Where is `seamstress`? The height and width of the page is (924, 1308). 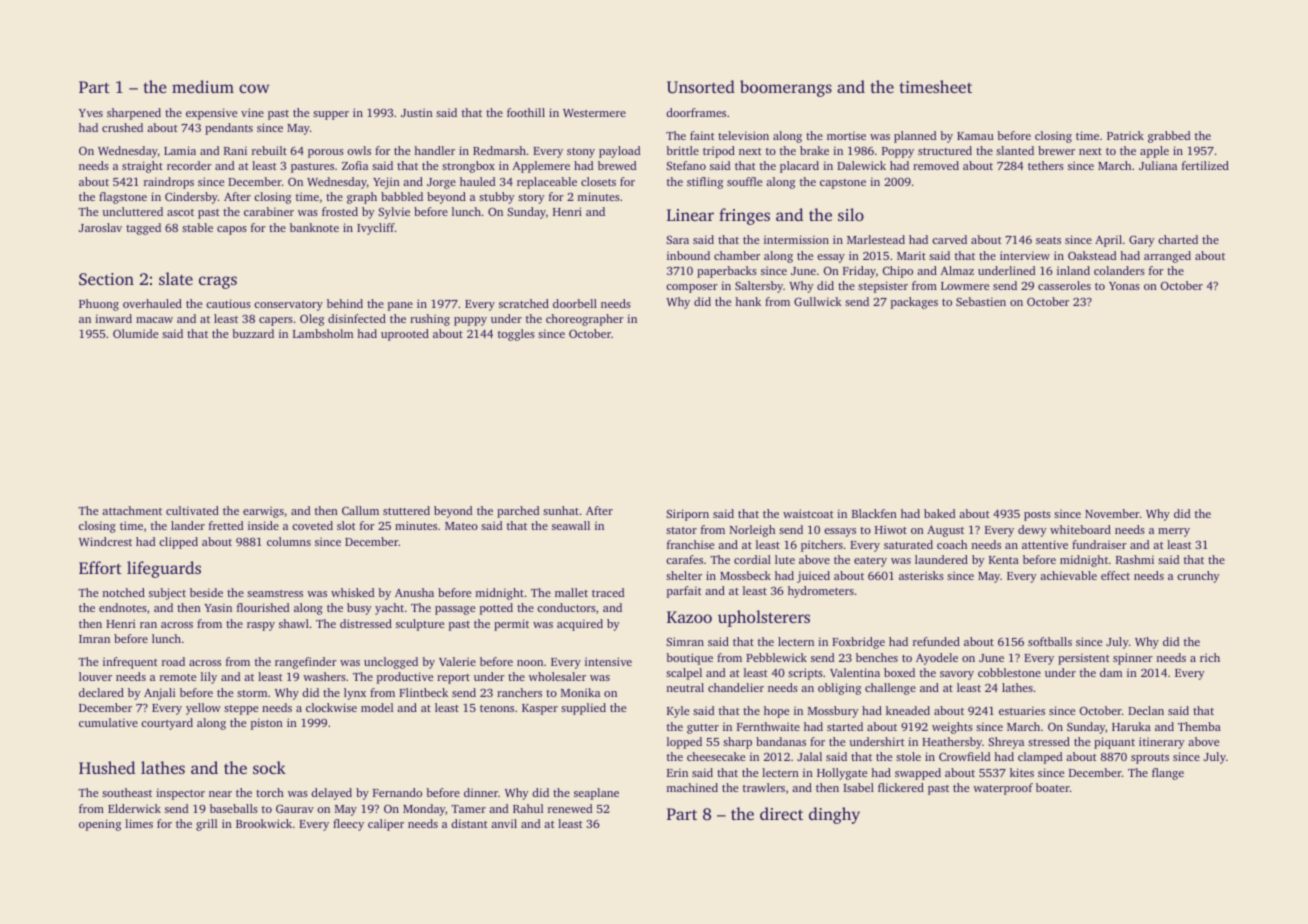
seamstress is located at coordinates (275, 593).
